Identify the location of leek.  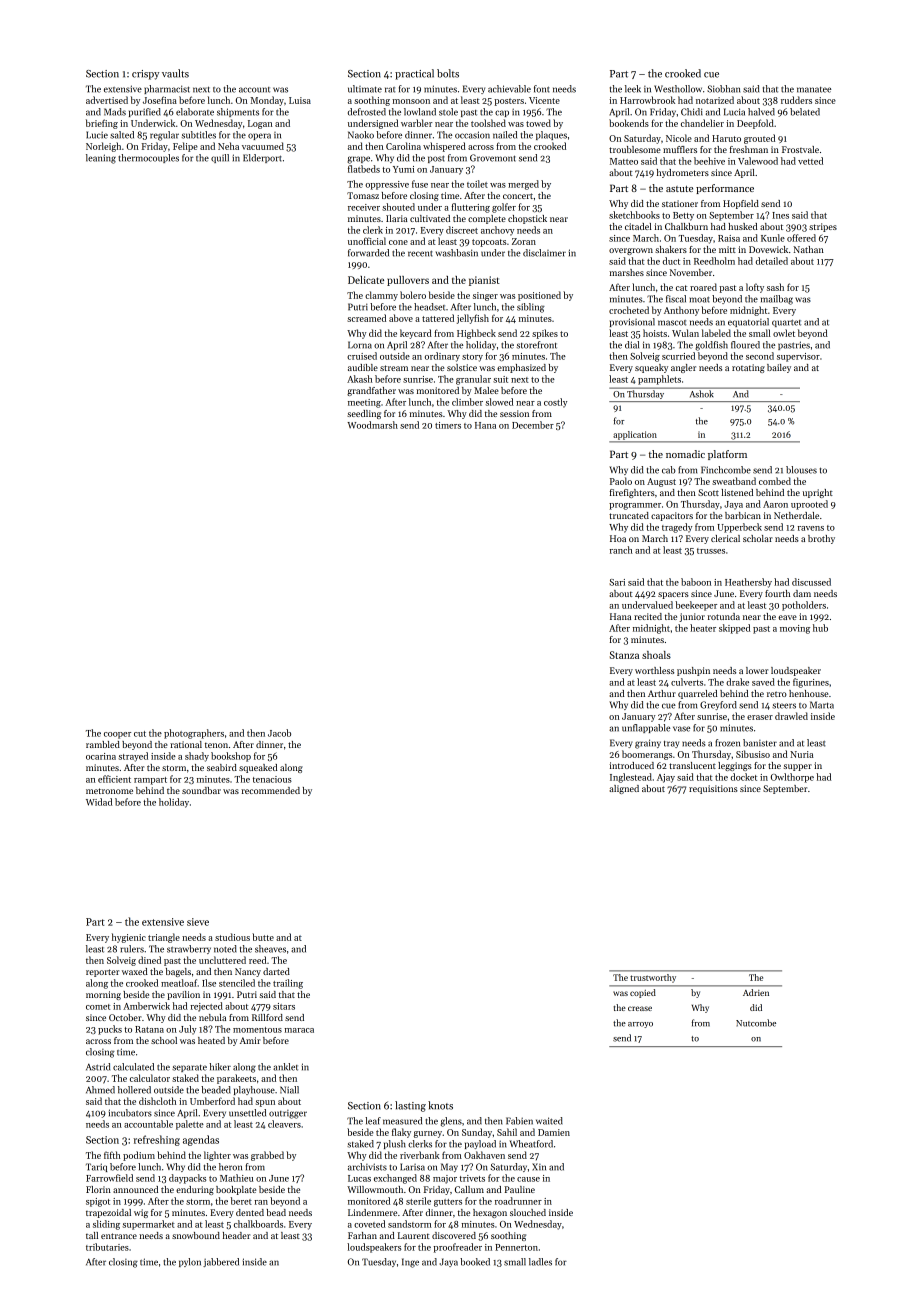
(633, 89).
